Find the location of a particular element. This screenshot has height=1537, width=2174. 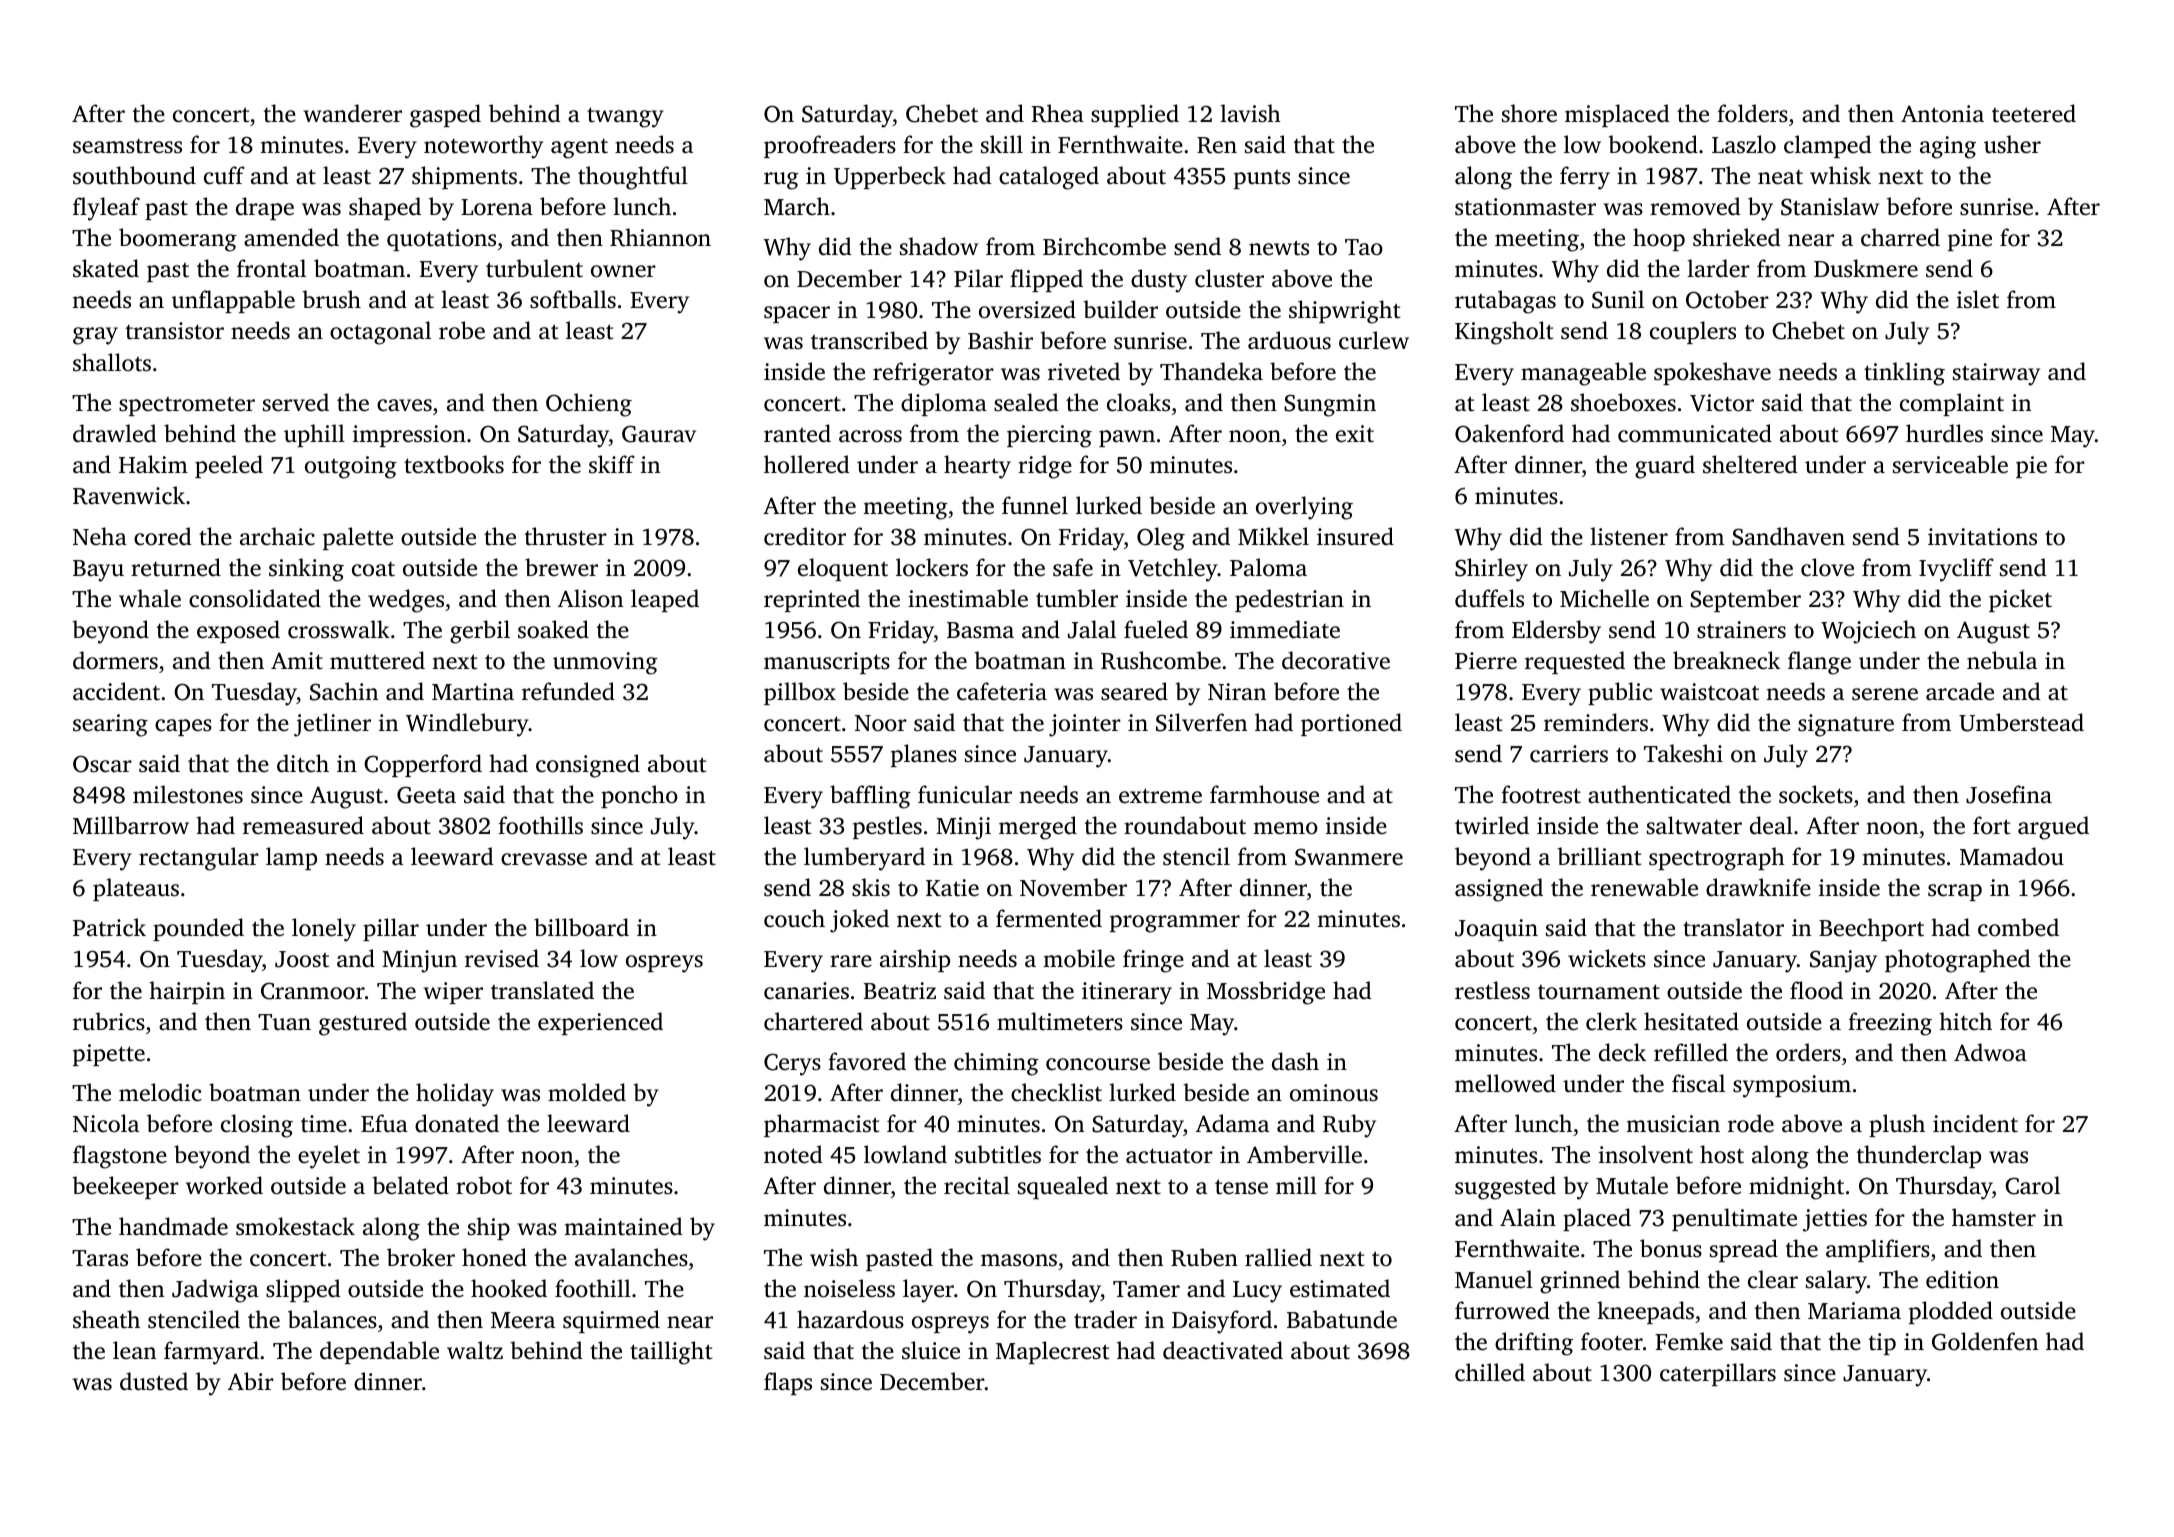

seamstress is located at coordinates (127, 146).
